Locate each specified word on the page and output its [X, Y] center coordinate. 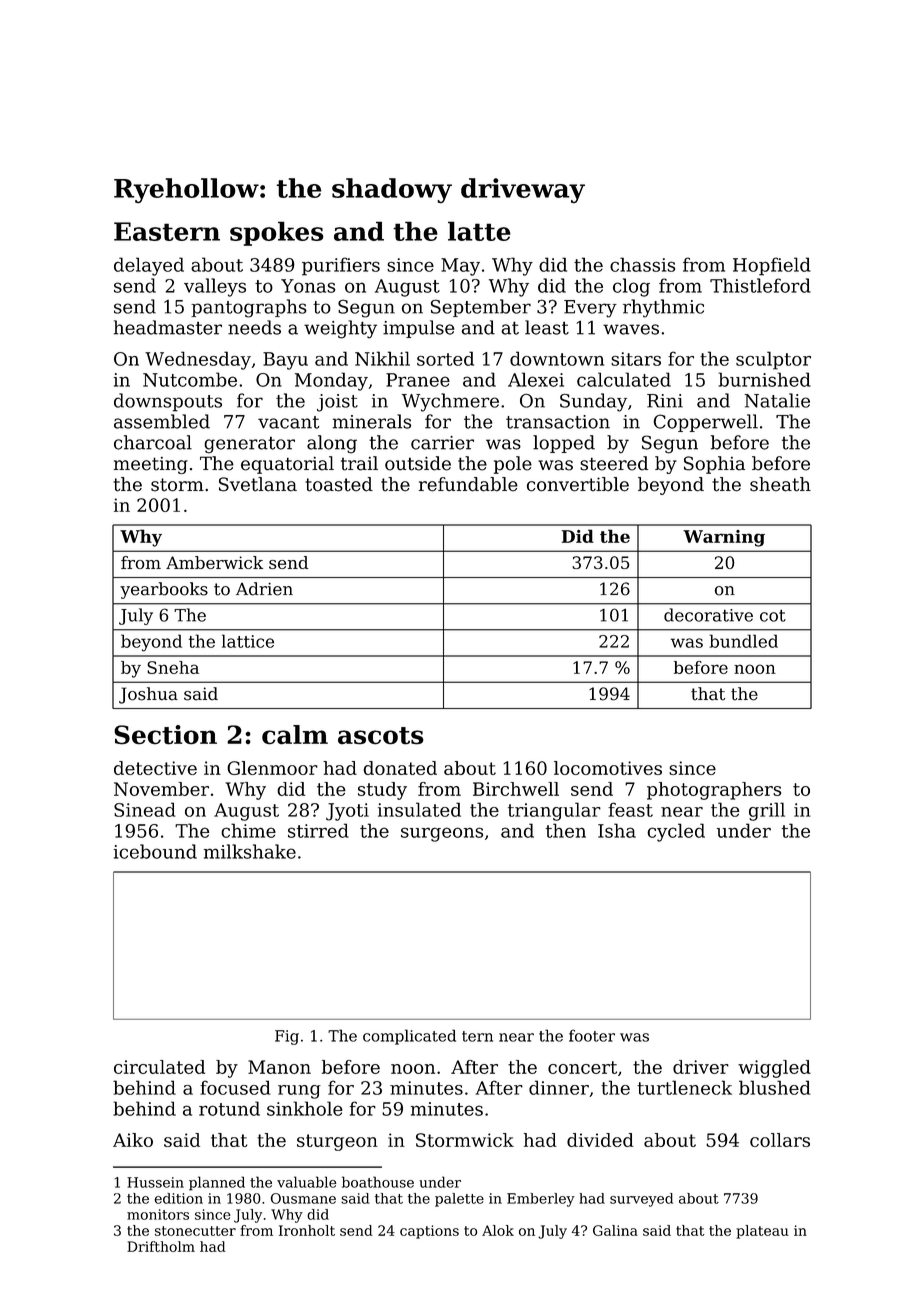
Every [590, 309]
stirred [318, 830]
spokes [277, 233]
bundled [743, 641]
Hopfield [772, 266]
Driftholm [161, 1246]
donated [400, 768]
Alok [498, 1230]
